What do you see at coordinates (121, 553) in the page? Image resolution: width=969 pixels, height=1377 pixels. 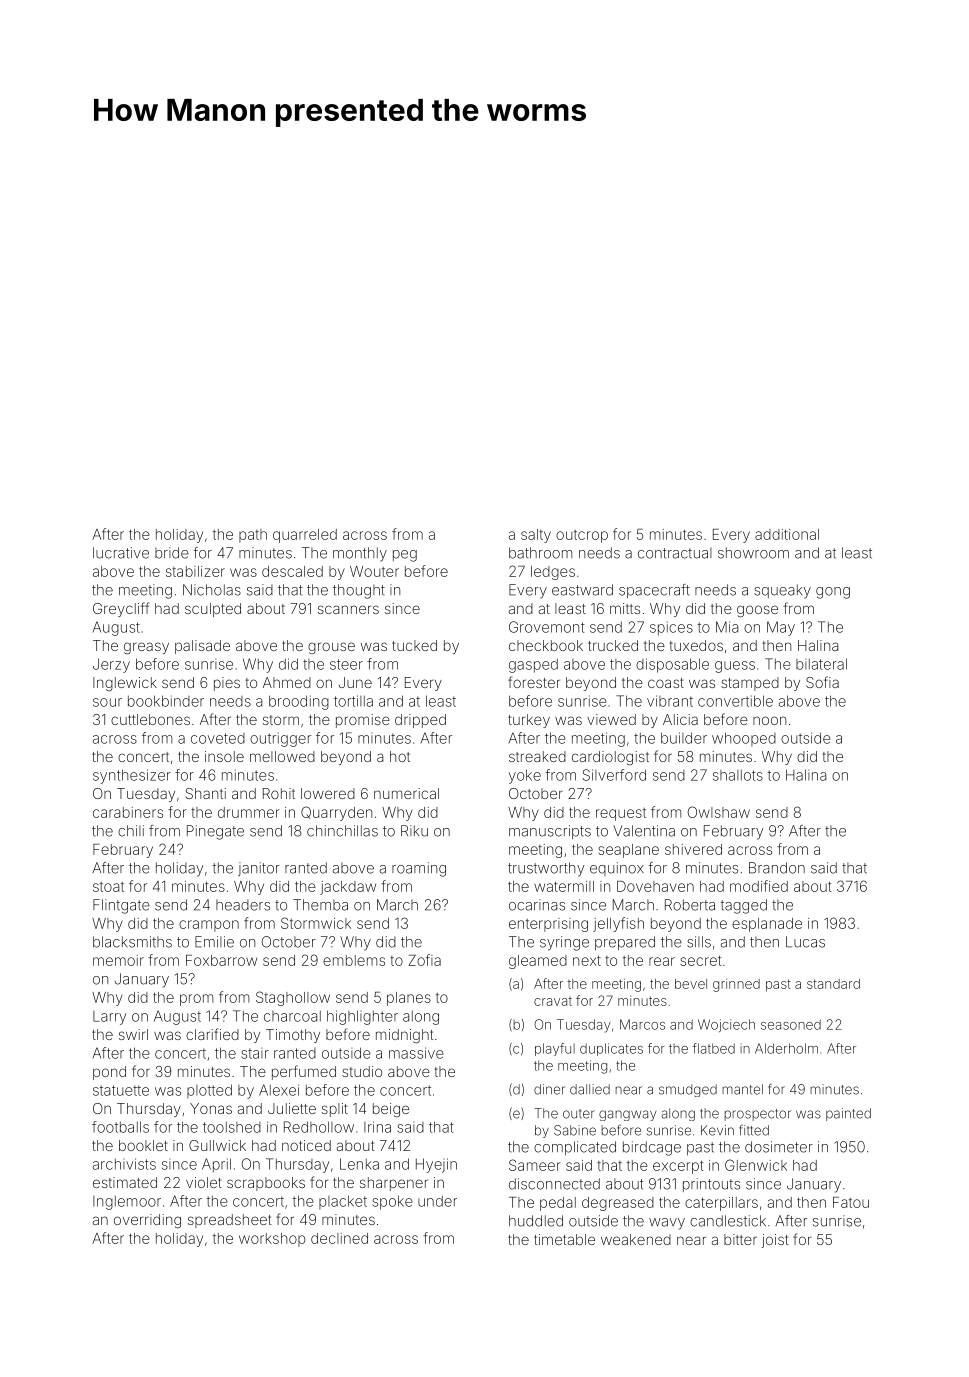 I see `lucrative` at bounding box center [121, 553].
